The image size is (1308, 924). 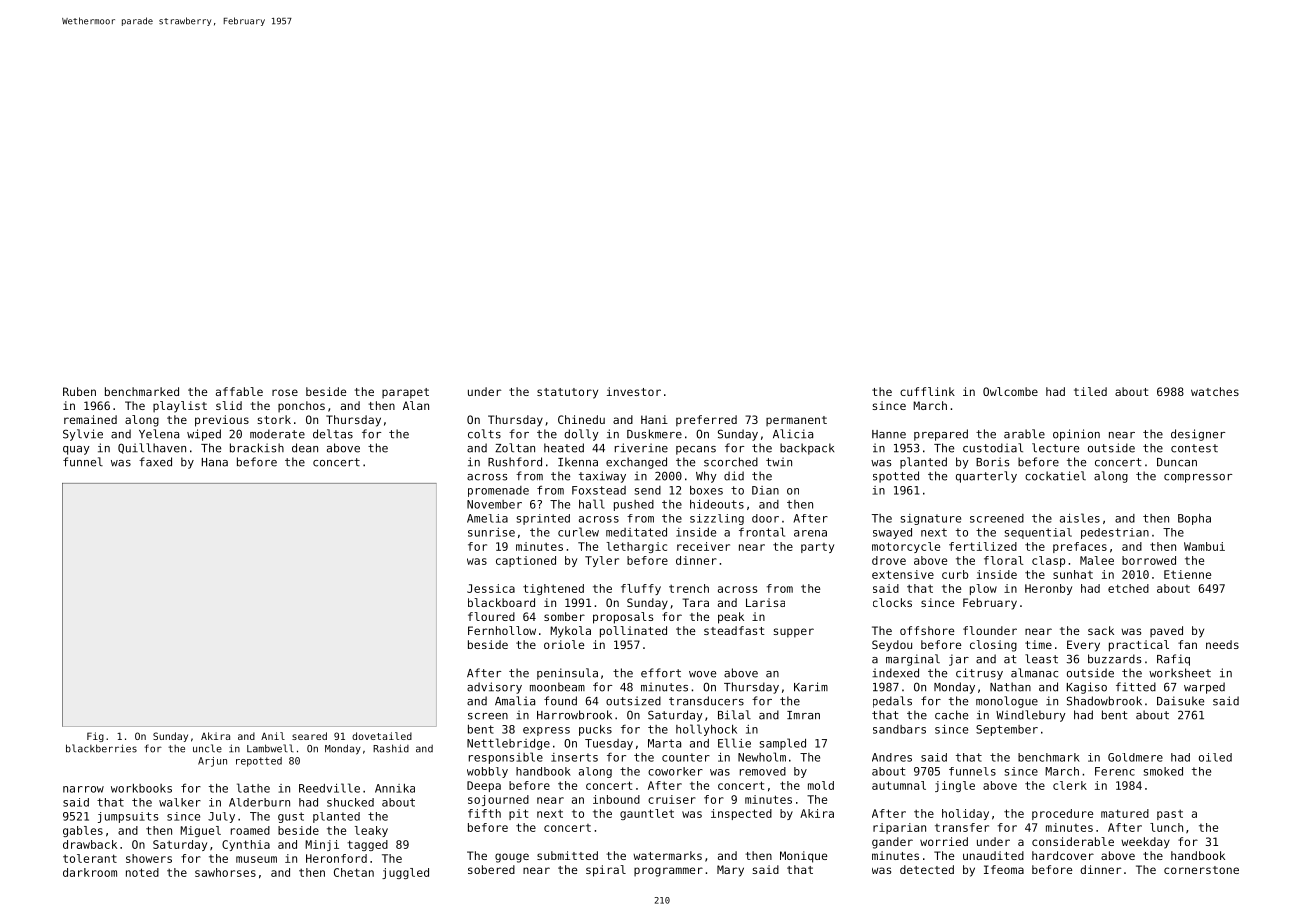 What do you see at coordinates (913, 660) in the document?
I see `marginal` at bounding box center [913, 660].
